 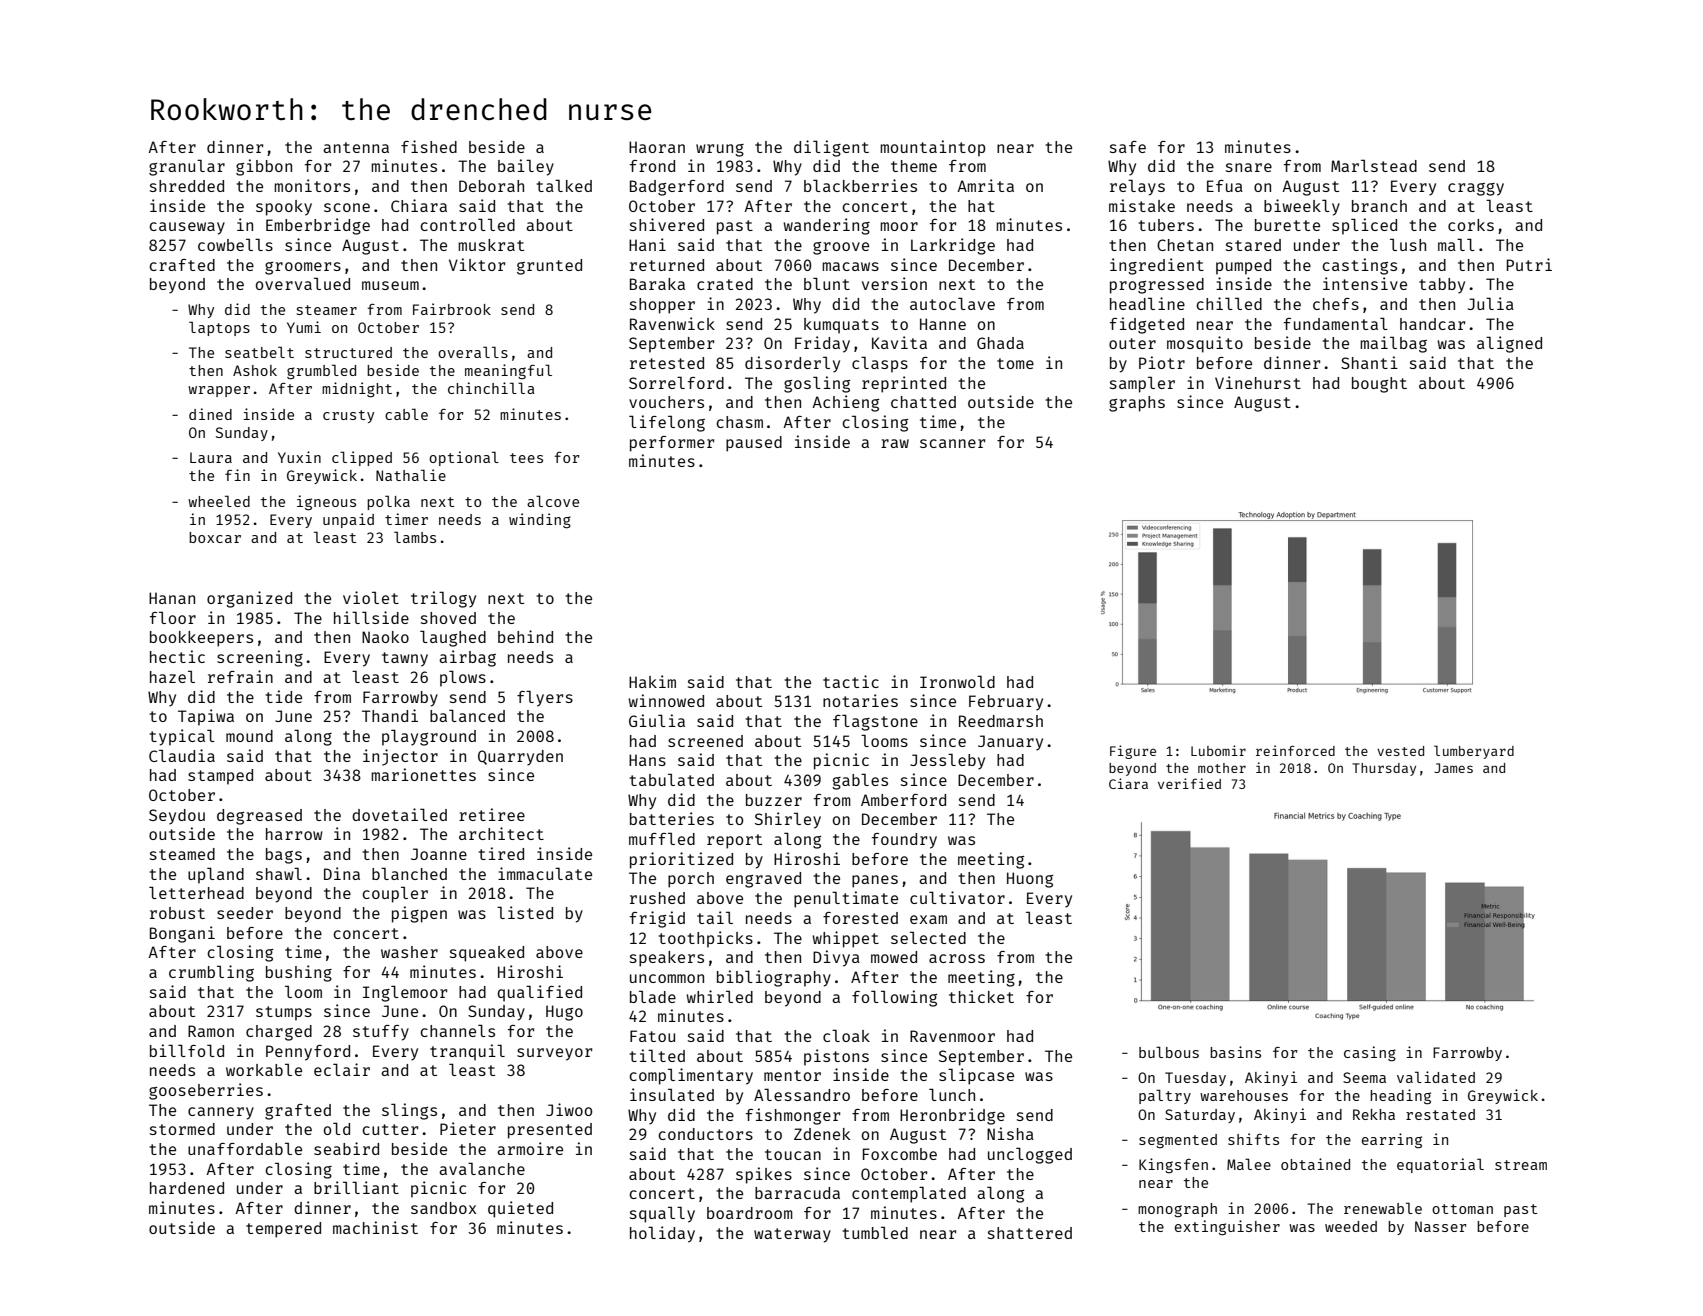 I want to click on craggy, so click(x=1476, y=189).
